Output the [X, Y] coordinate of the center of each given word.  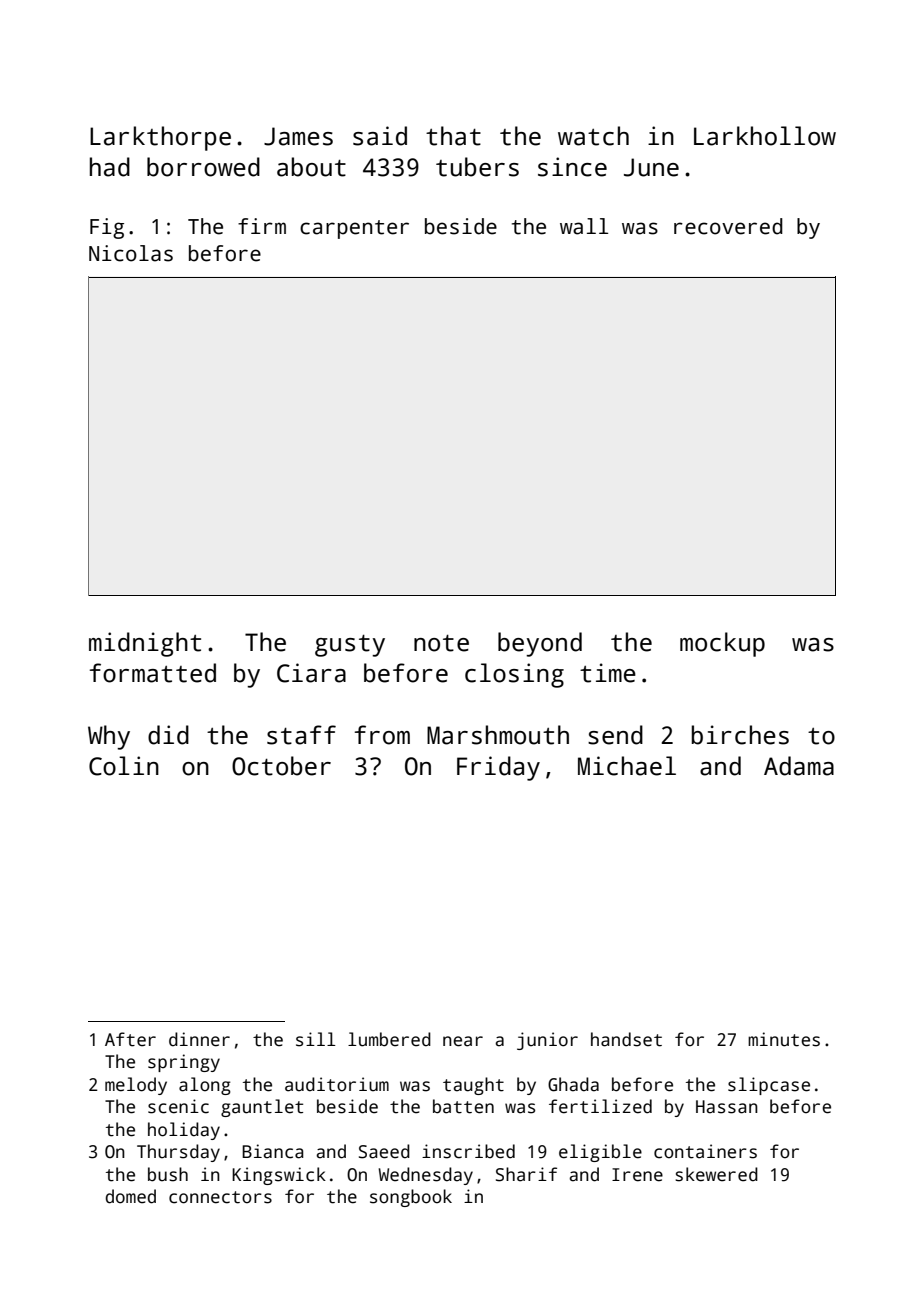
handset [626, 1039]
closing [514, 675]
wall [584, 226]
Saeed [384, 1151]
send [615, 735]
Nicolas [131, 253]
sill [316, 1039]
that [453, 136]
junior [547, 1041]
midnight [145, 644]
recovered [728, 226]
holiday [184, 1131]
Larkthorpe [160, 138]
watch [593, 136]
